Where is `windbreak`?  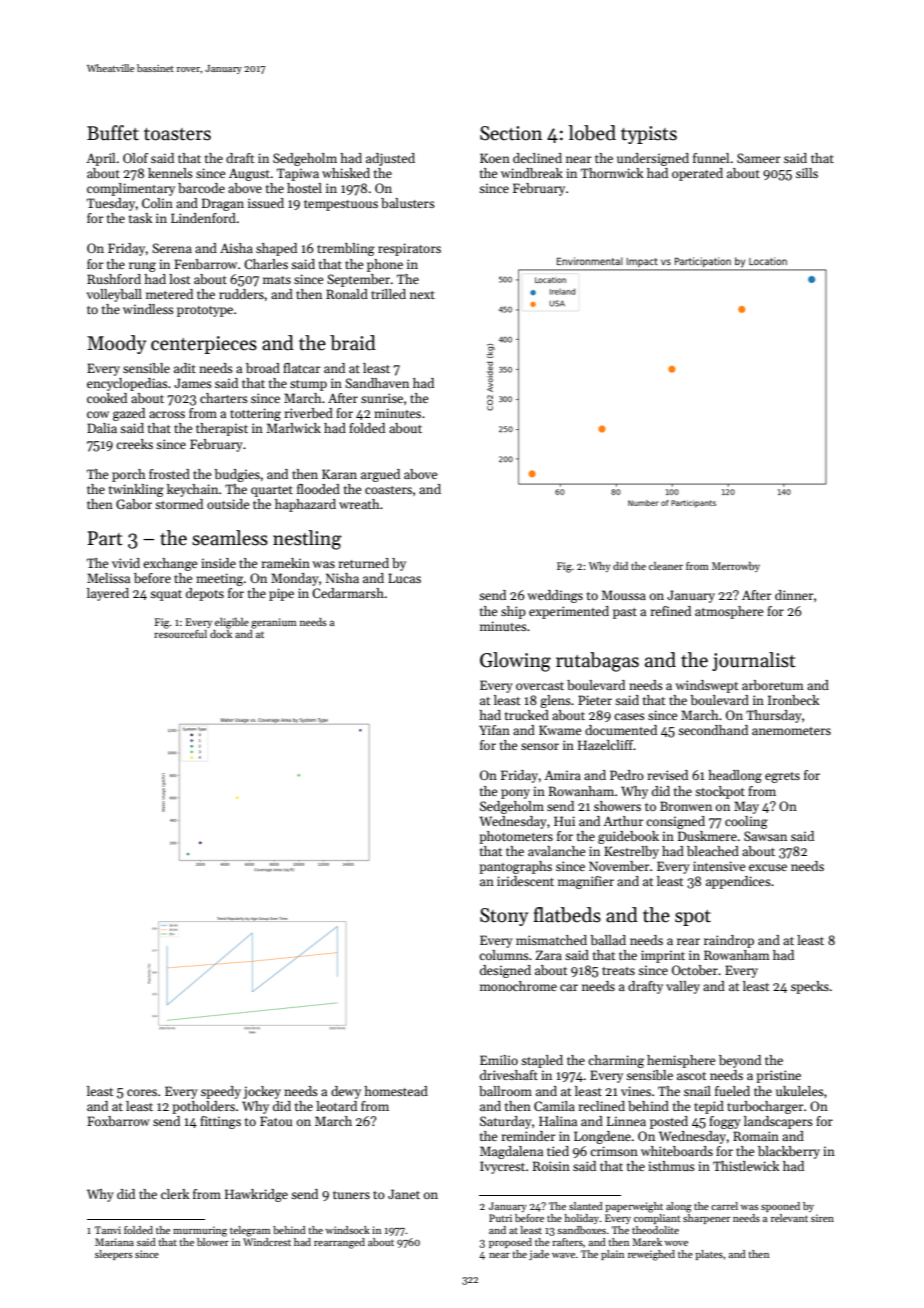
windbreak is located at coordinates (532, 173).
